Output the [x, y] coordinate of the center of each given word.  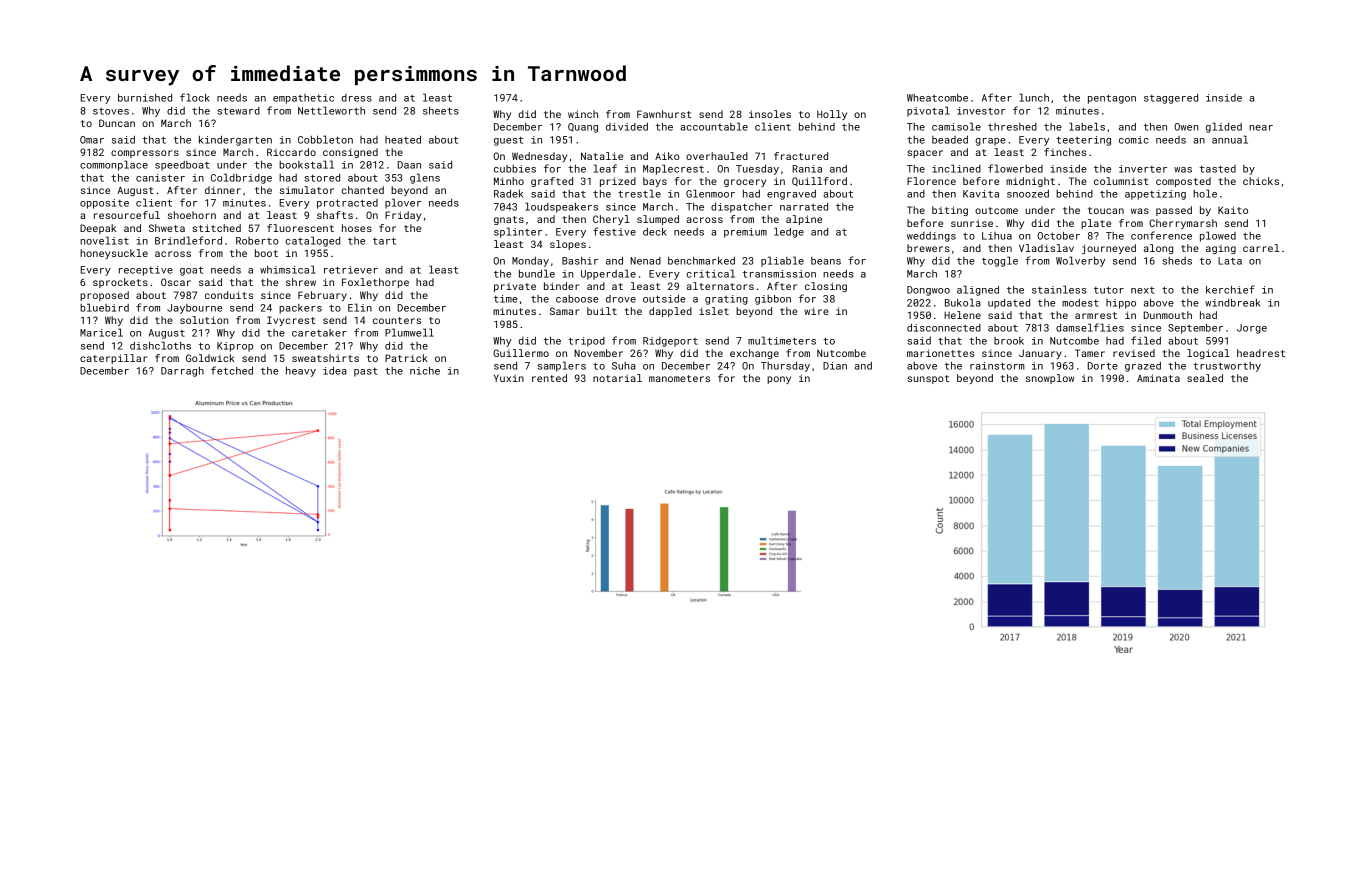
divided [627, 127]
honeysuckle [114, 254]
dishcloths [160, 345]
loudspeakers [561, 207]
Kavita [981, 194]
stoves [111, 111]
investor [981, 111]
